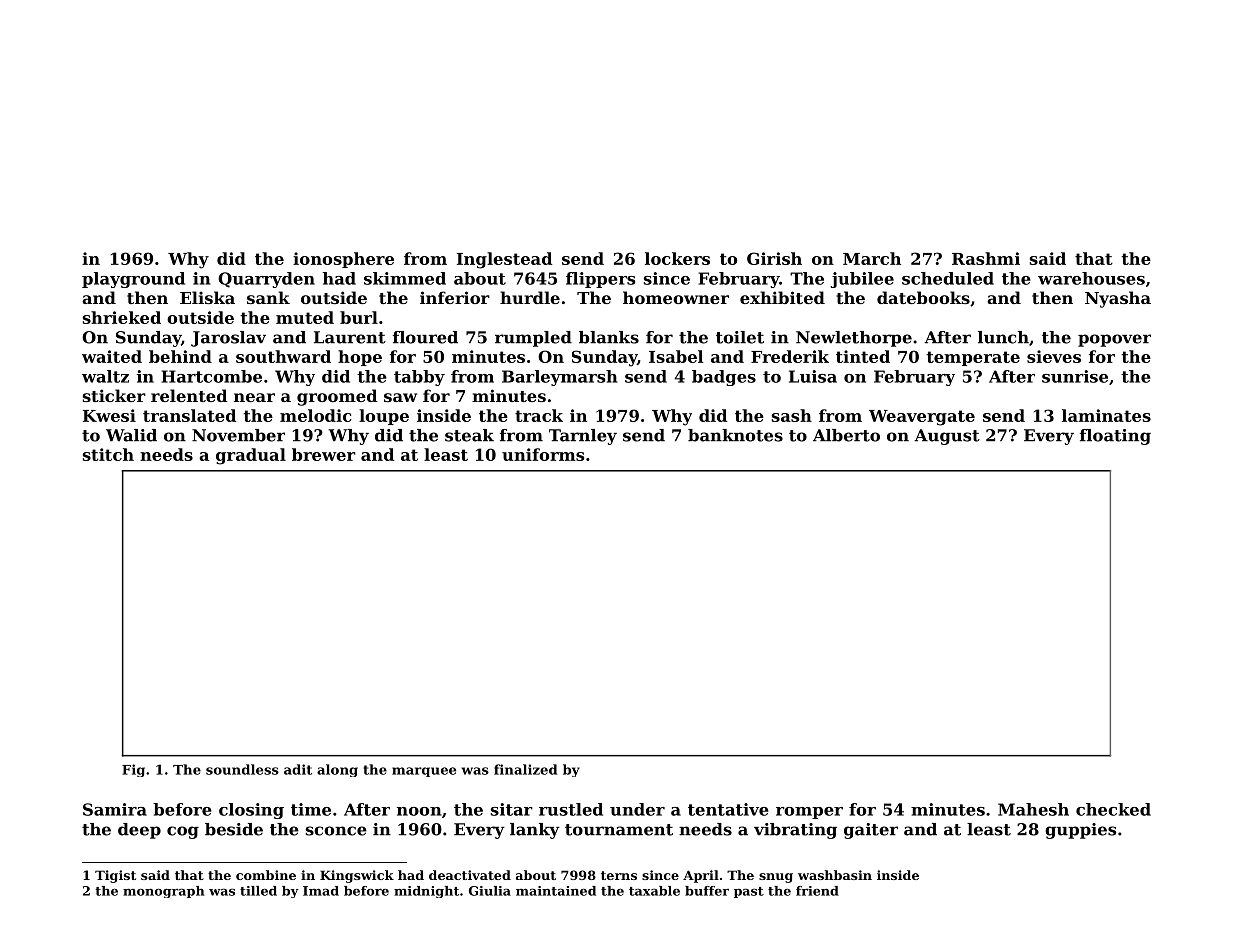  What do you see at coordinates (426, 892) in the screenshot?
I see `midnight` at bounding box center [426, 892].
